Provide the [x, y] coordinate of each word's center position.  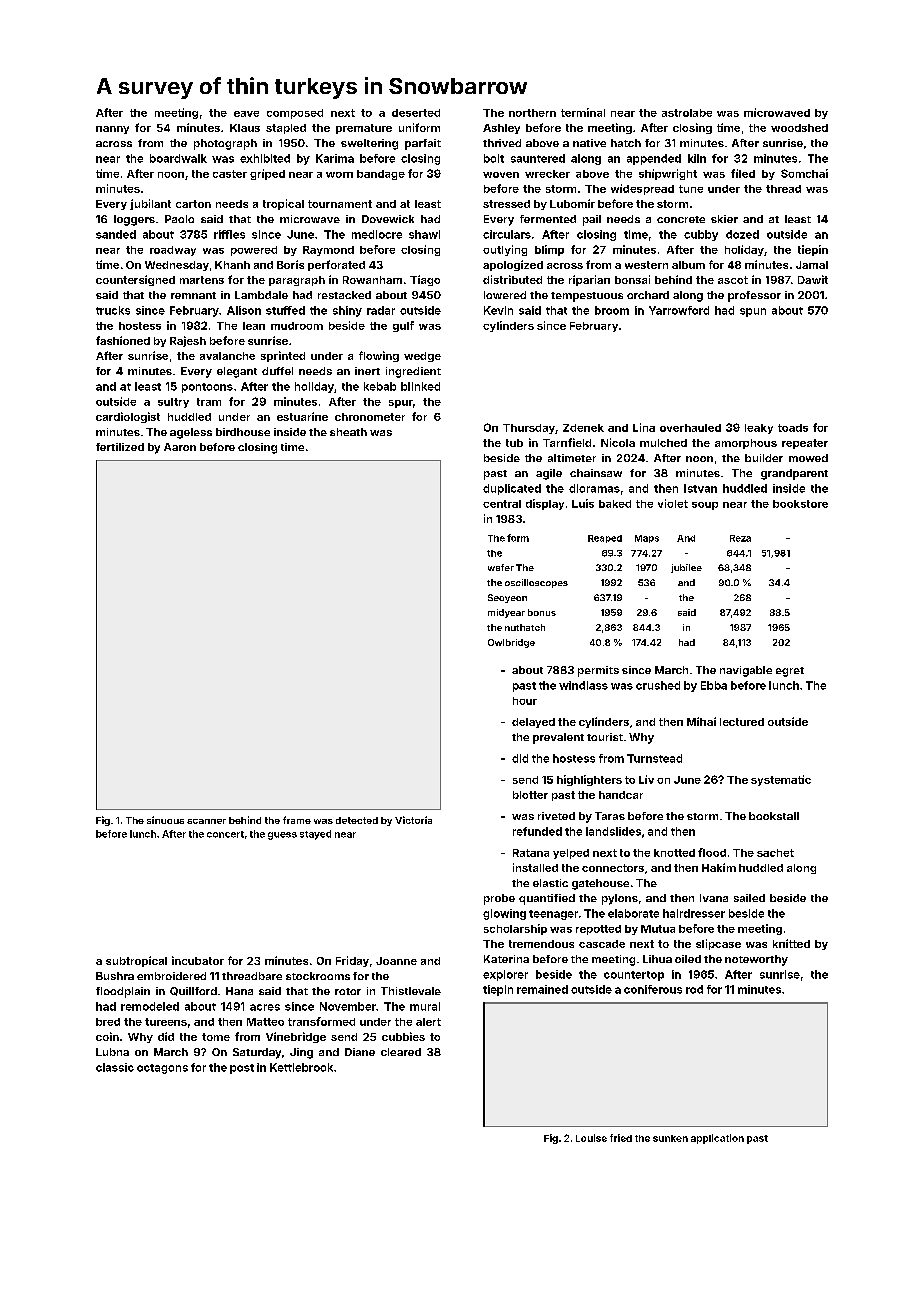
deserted [416, 113]
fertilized [120, 447]
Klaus [245, 128]
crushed [658, 685]
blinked [420, 386]
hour [525, 701]
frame [297, 820]
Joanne [396, 961]
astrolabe [687, 113]
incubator [198, 960]
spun [753, 312]
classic [115, 1067]
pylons [620, 899]
